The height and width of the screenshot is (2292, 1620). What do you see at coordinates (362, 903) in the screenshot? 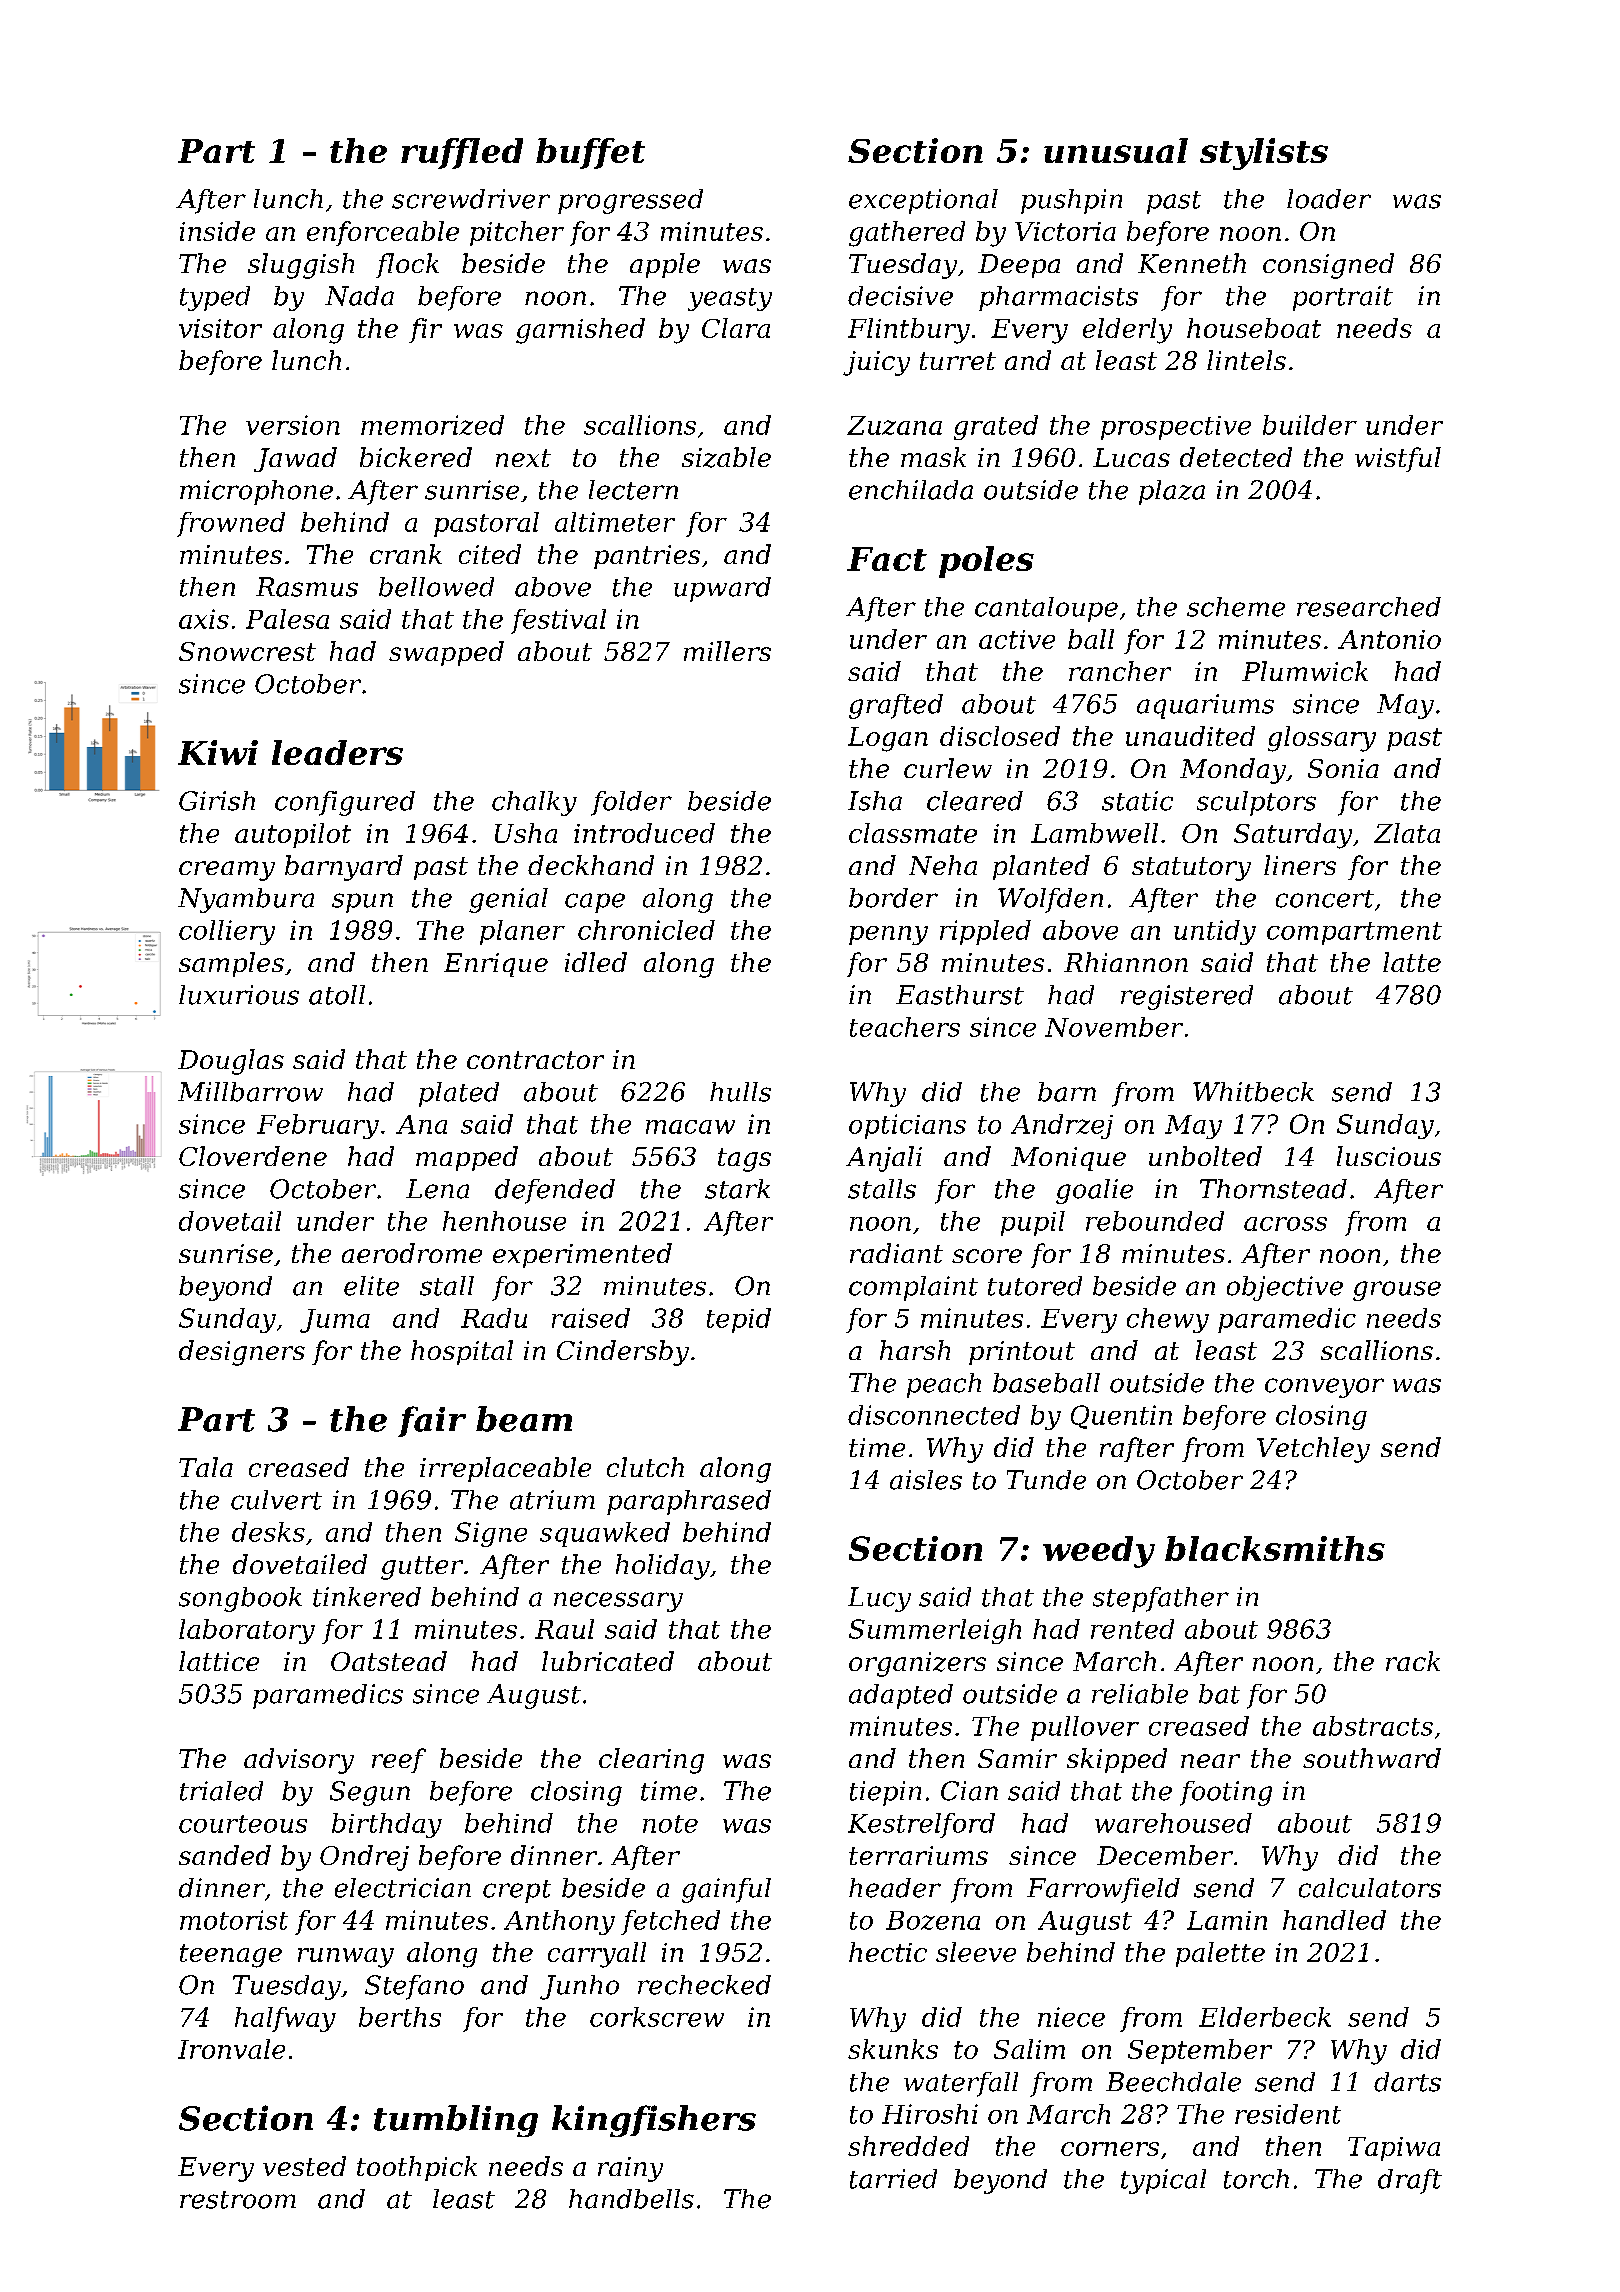
I see `spun` at bounding box center [362, 903].
